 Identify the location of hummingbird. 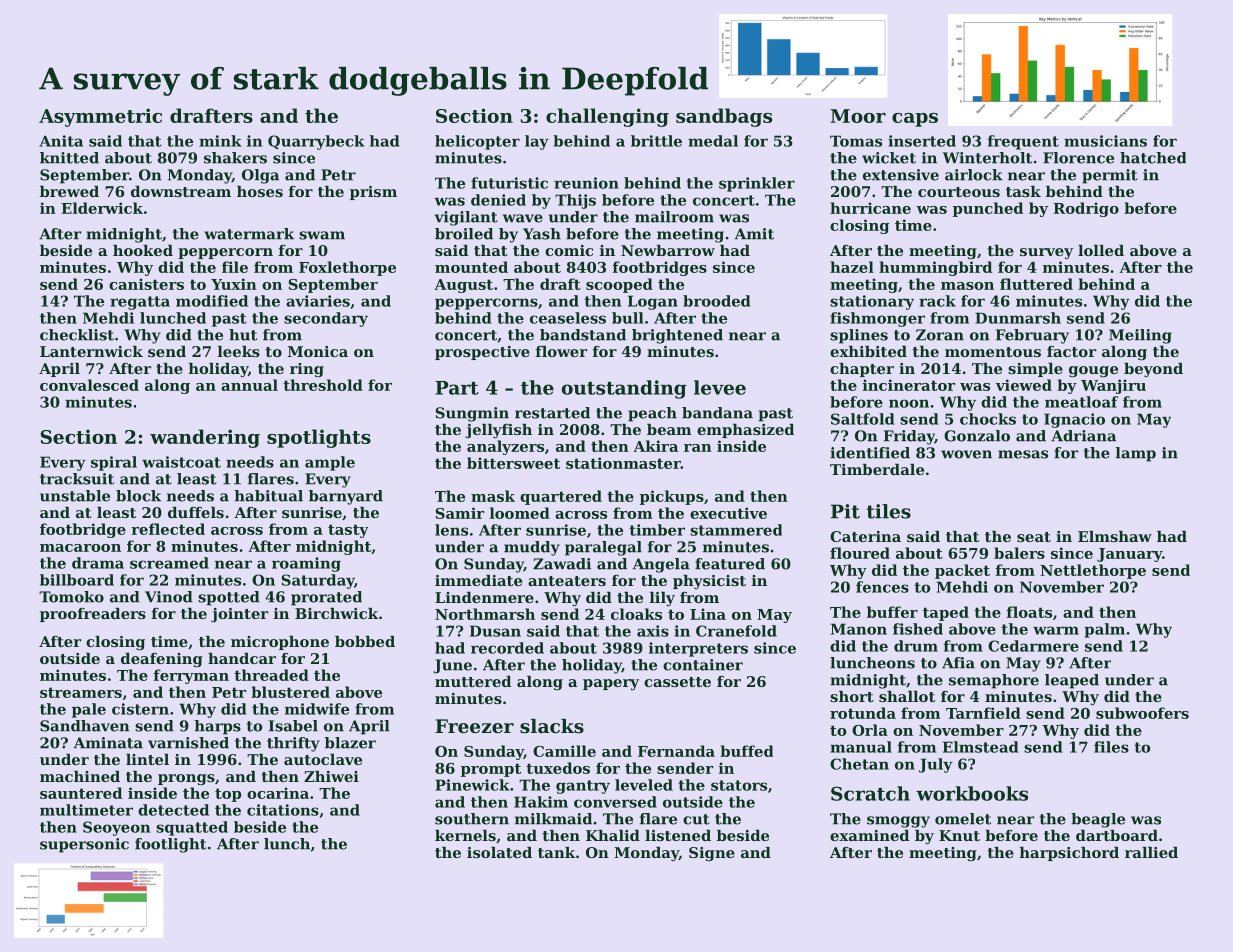
(935, 268).
